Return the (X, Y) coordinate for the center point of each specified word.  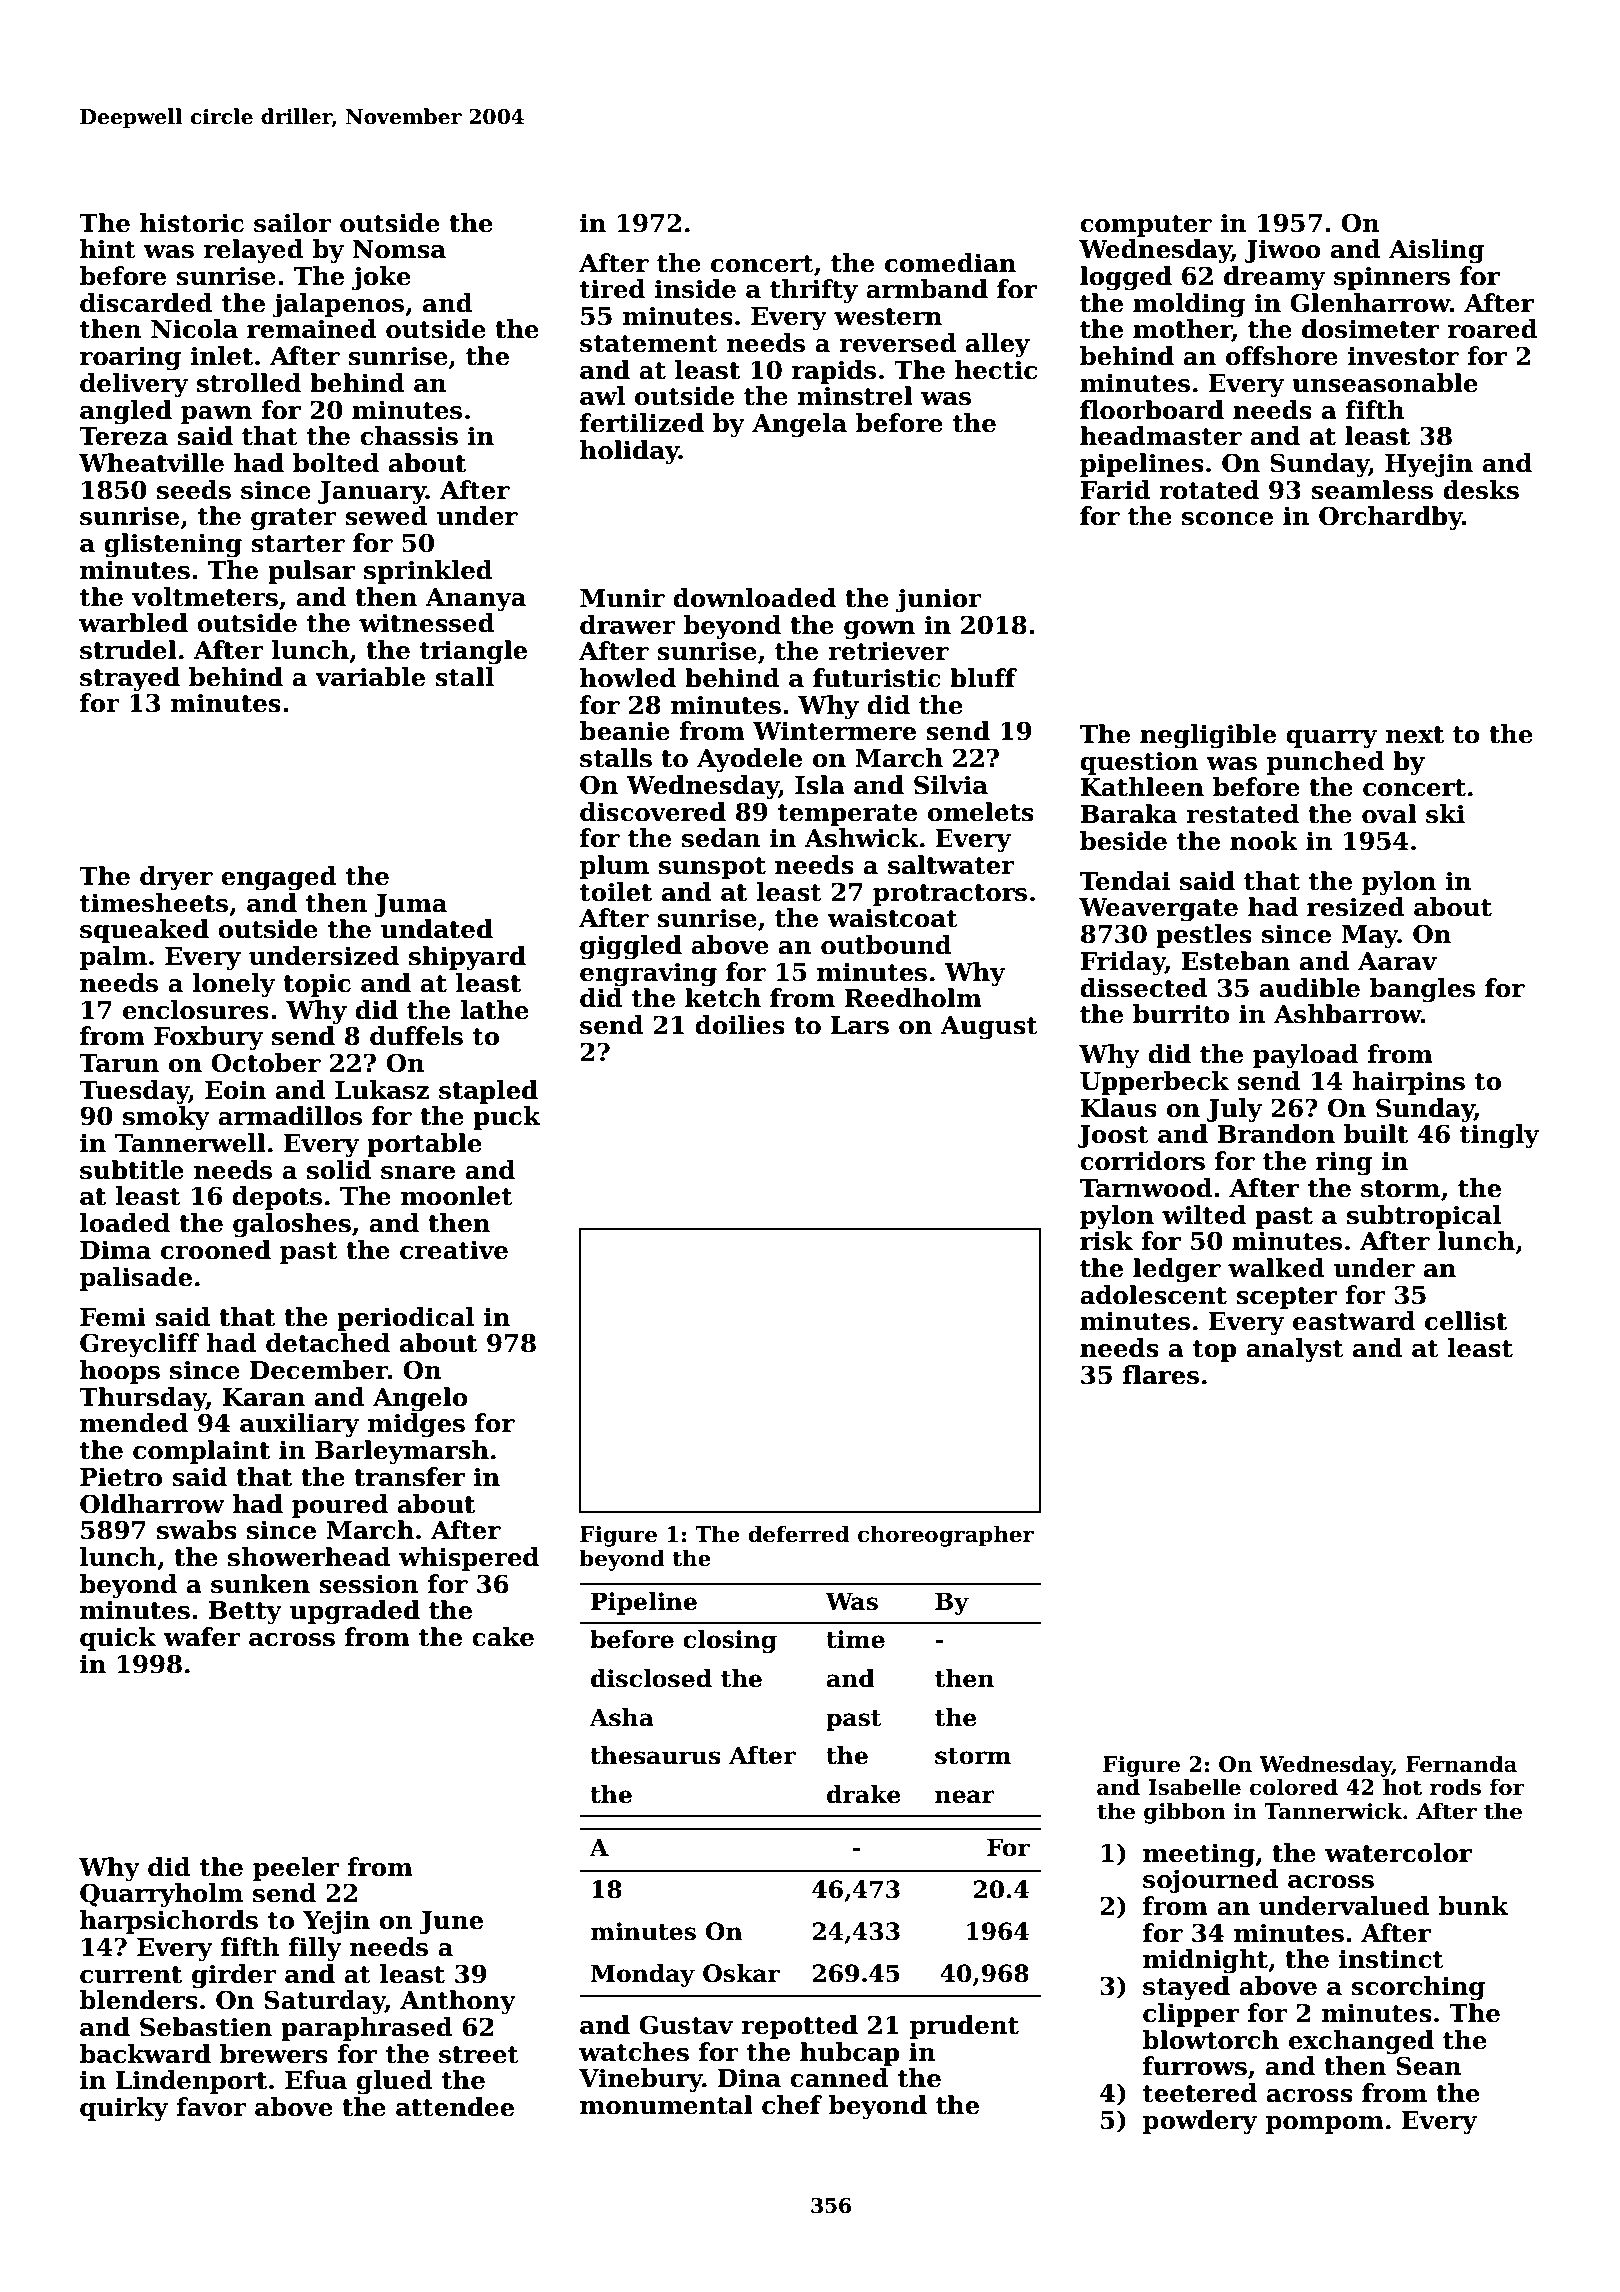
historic (192, 223)
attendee (455, 2107)
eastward (1354, 1321)
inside (695, 289)
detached (328, 1343)
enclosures (196, 1010)
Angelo (420, 1399)
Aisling (1437, 251)
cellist (1466, 1321)
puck (507, 1118)
